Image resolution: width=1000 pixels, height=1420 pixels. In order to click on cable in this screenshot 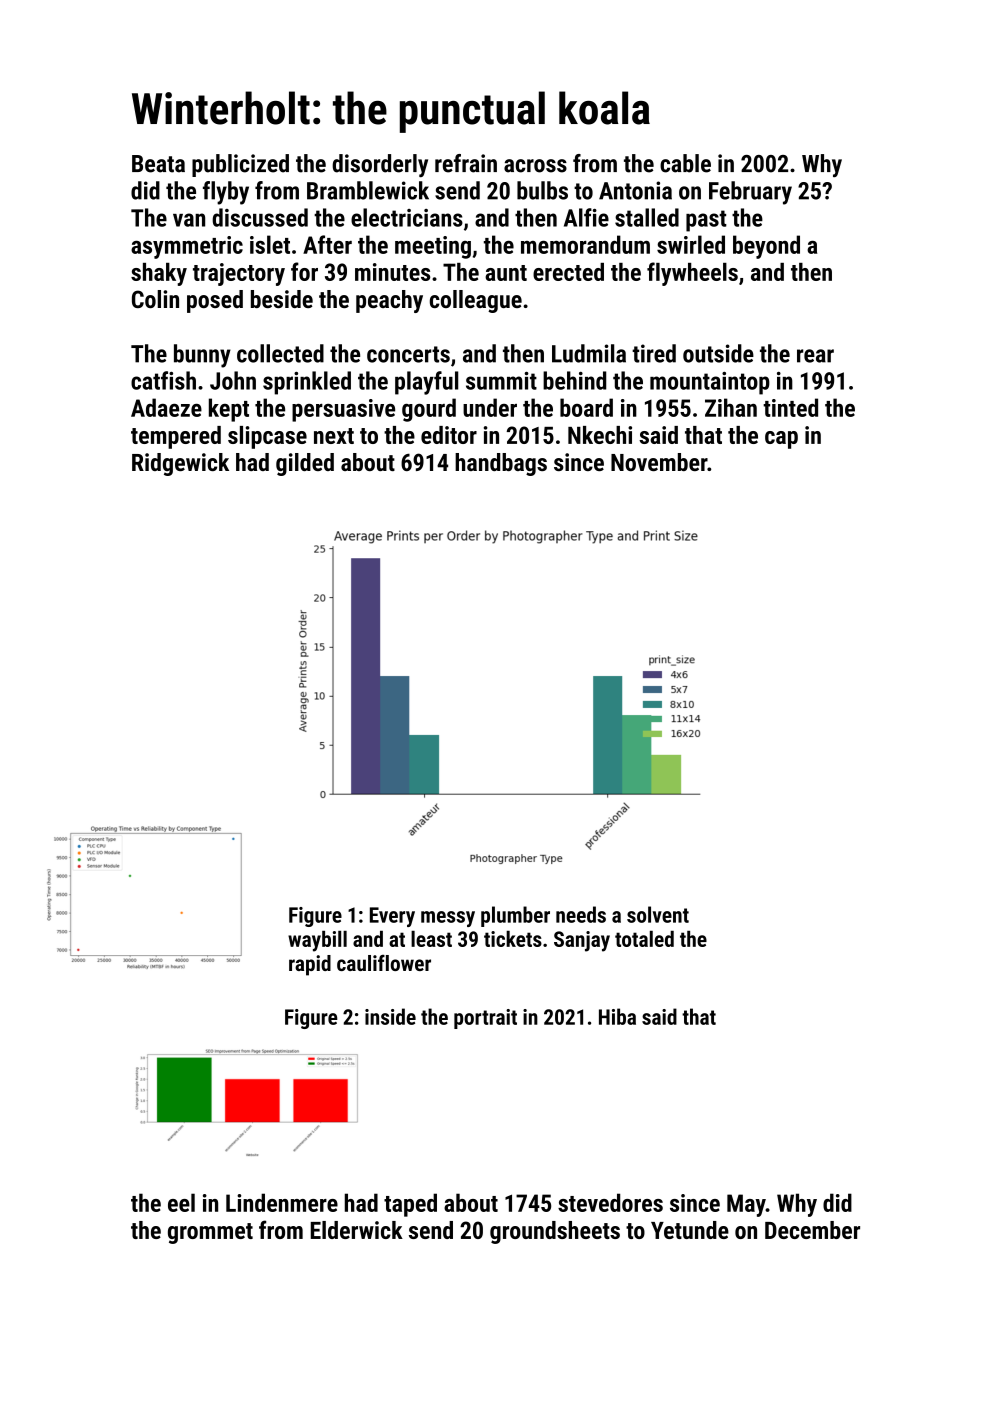, I will do `click(685, 163)`.
